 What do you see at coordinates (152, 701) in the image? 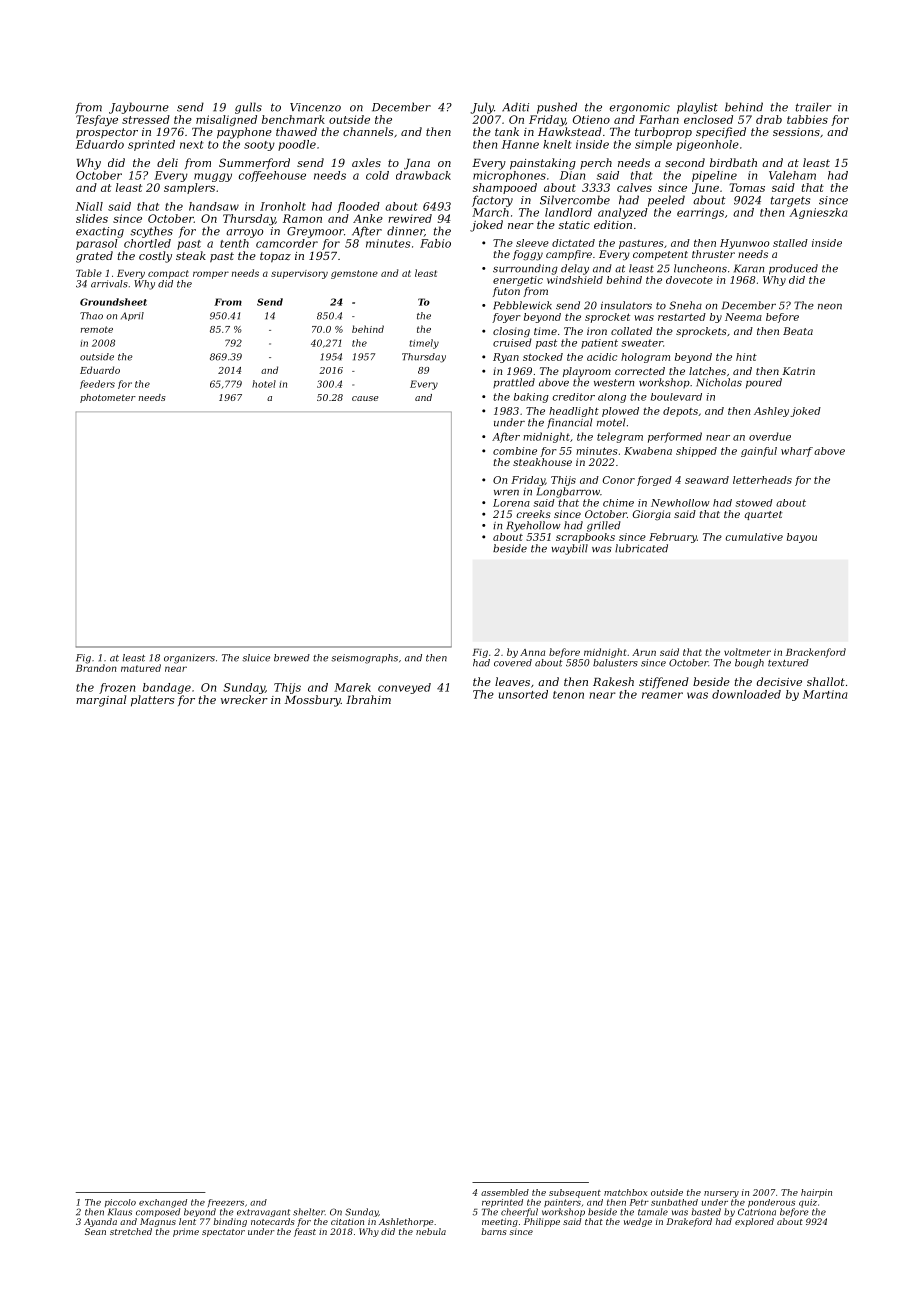
I see `platters` at bounding box center [152, 701].
